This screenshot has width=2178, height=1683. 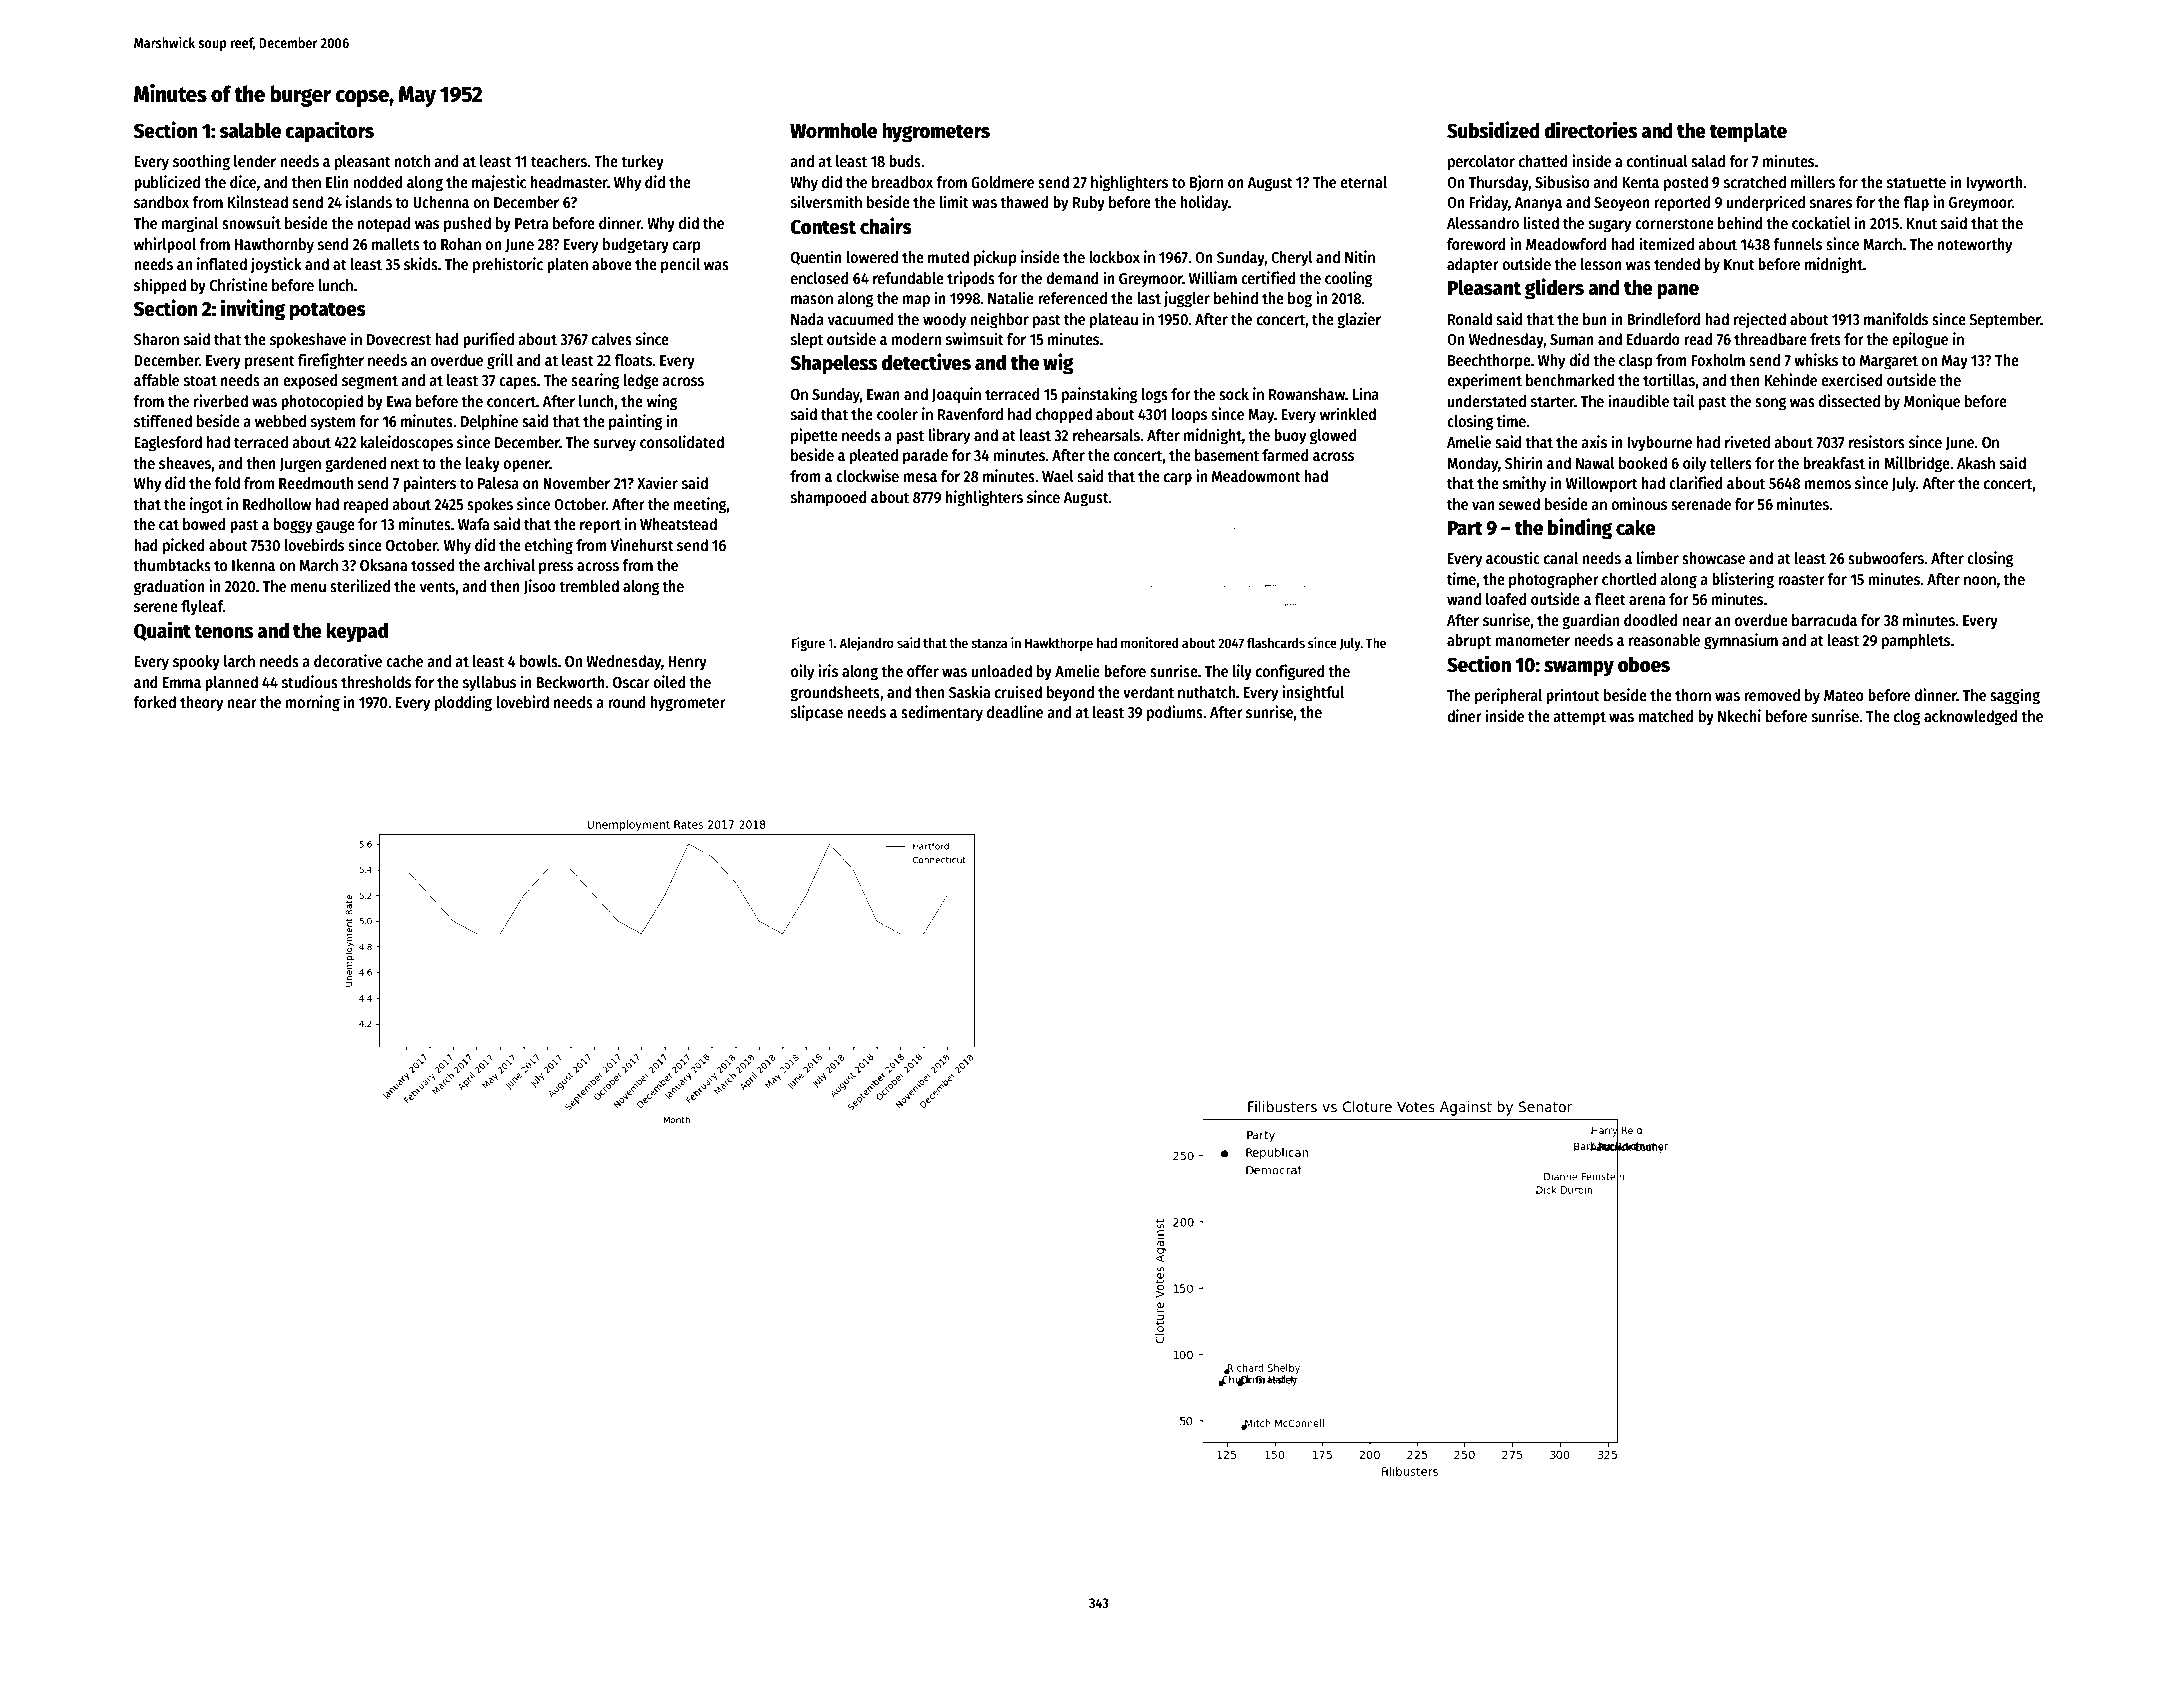 What do you see at coordinates (1242, 672) in the screenshot?
I see `lily` at bounding box center [1242, 672].
